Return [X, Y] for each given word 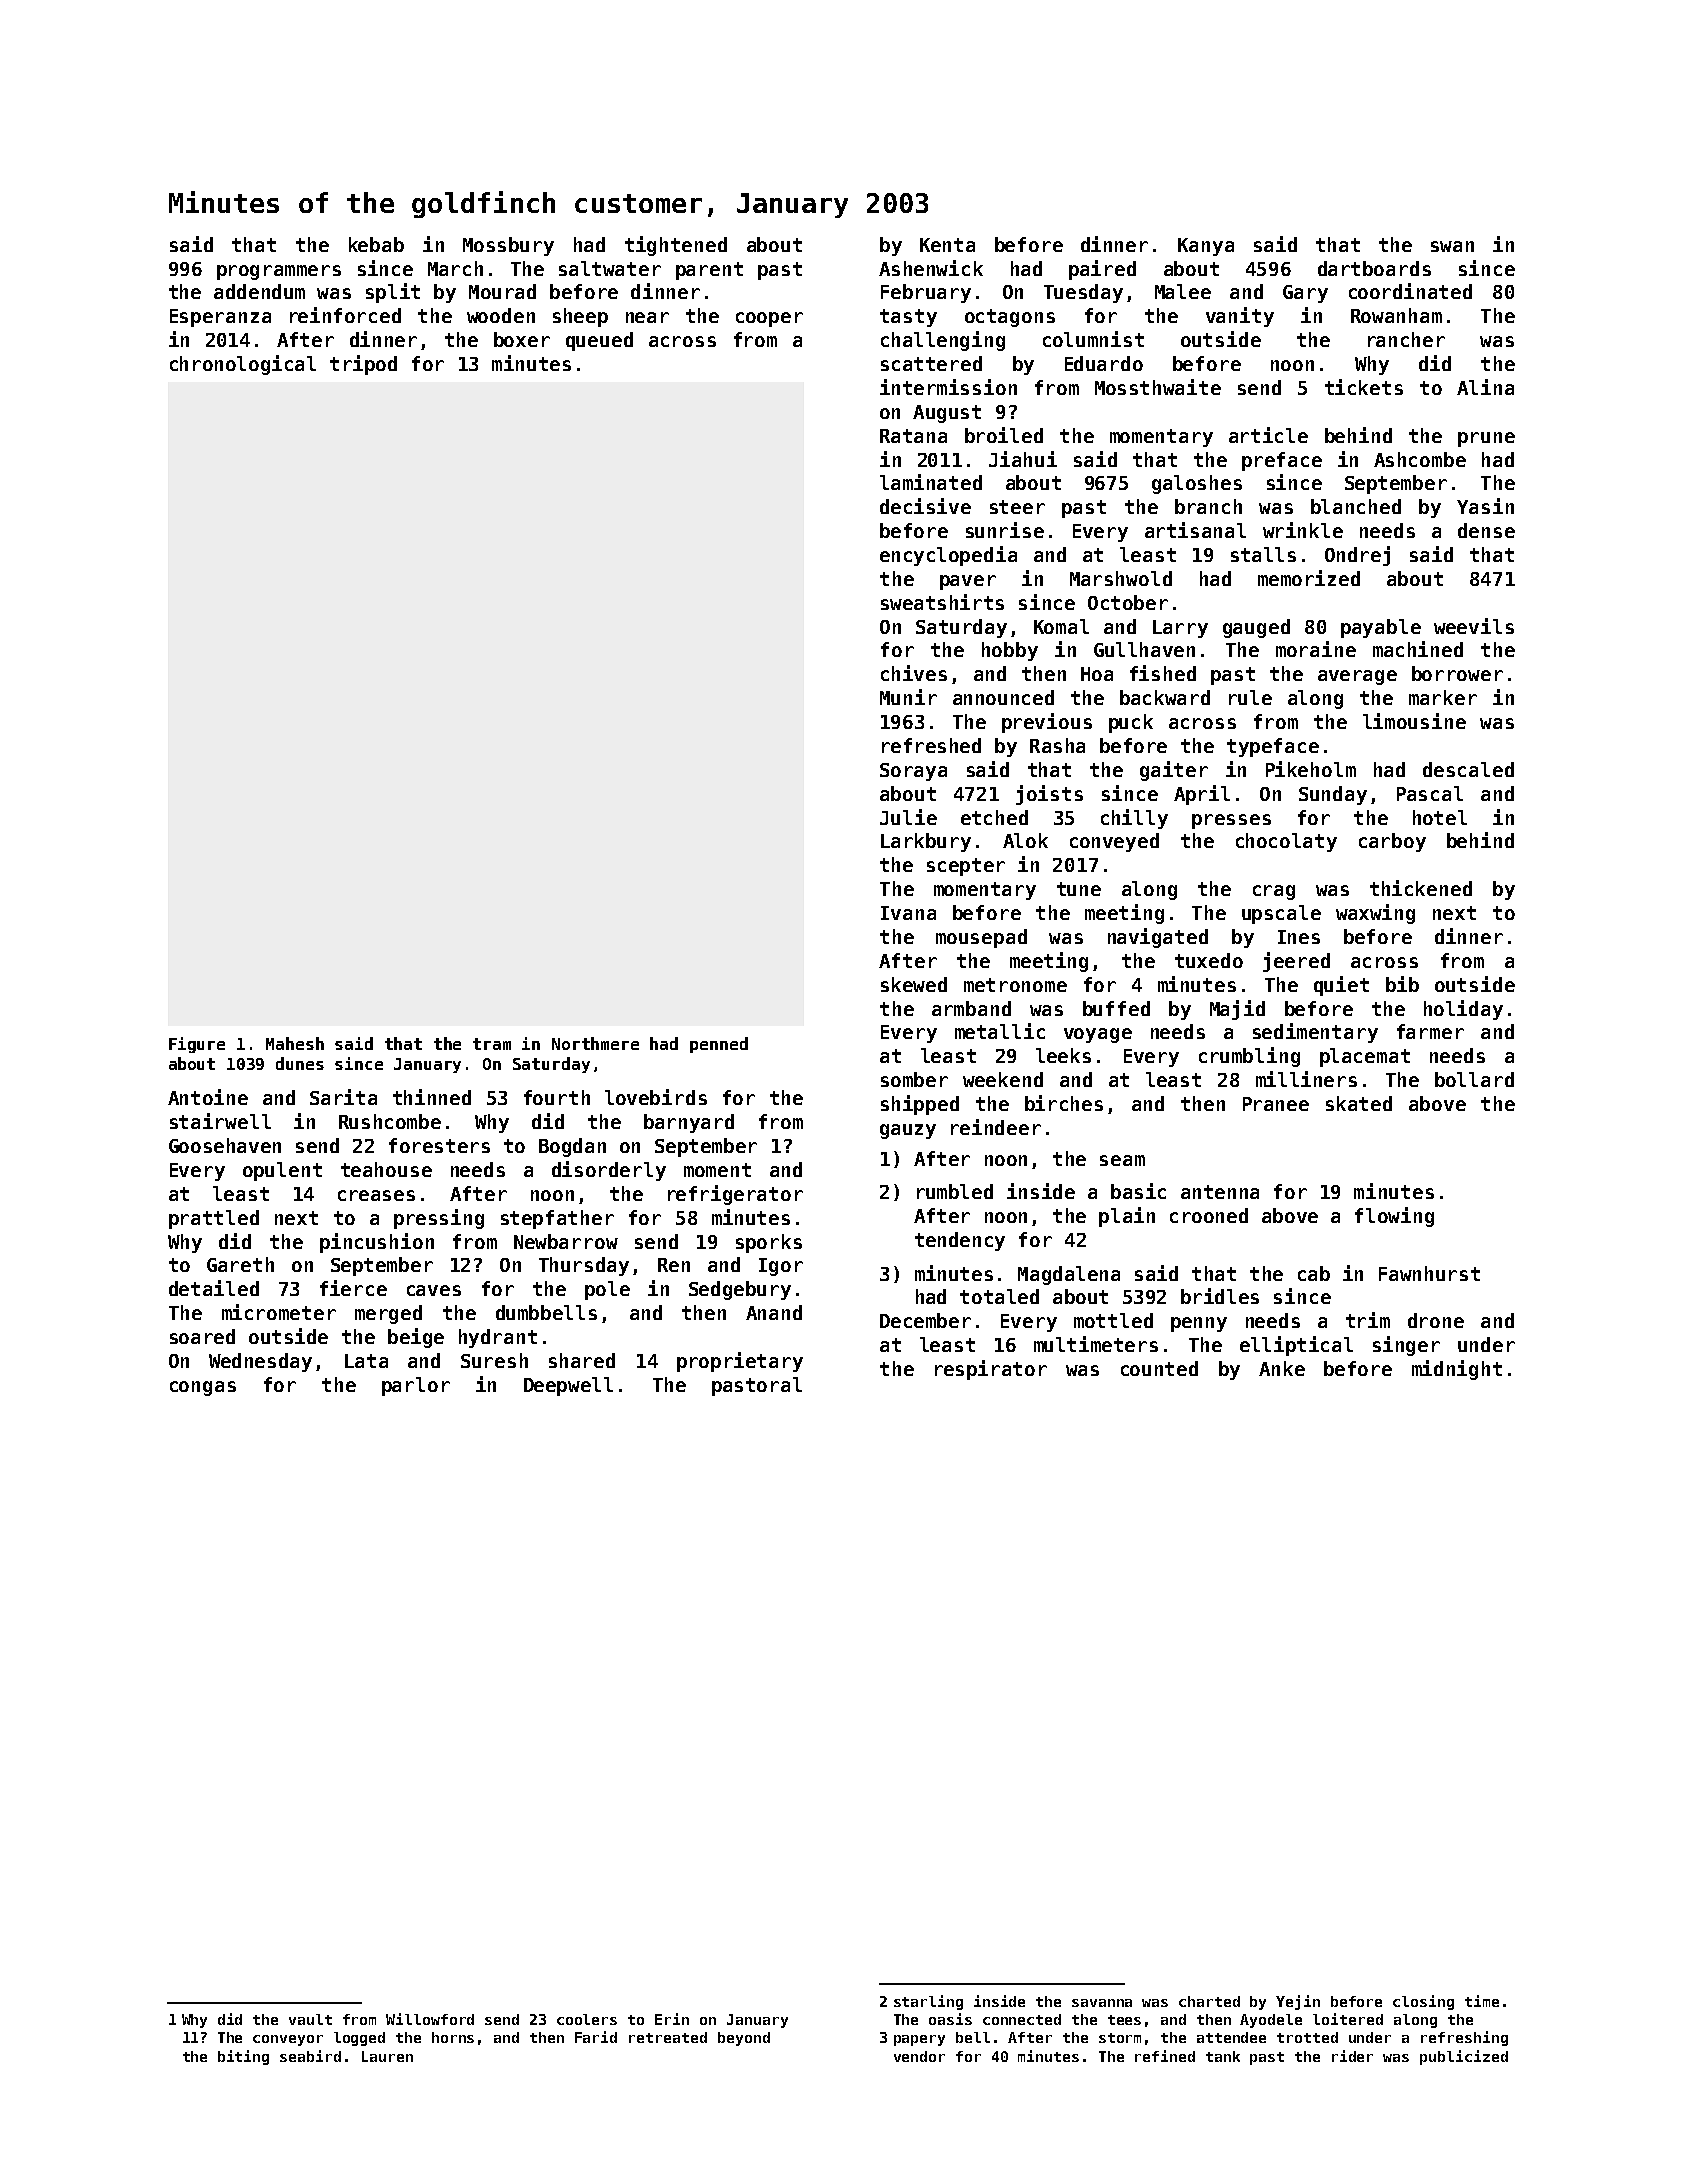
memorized [1309, 578]
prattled [214, 1219]
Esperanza [220, 318]
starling [928, 2002]
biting [243, 2057]
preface [1282, 461]
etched [994, 817]
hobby [1010, 651]
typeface [1273, 747]
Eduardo [1104, 363]
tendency [960, 1241]
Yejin [1298, 2002]
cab [1314, 1273]
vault [310, 2019]
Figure [197, 1045]
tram [492, 1044]
